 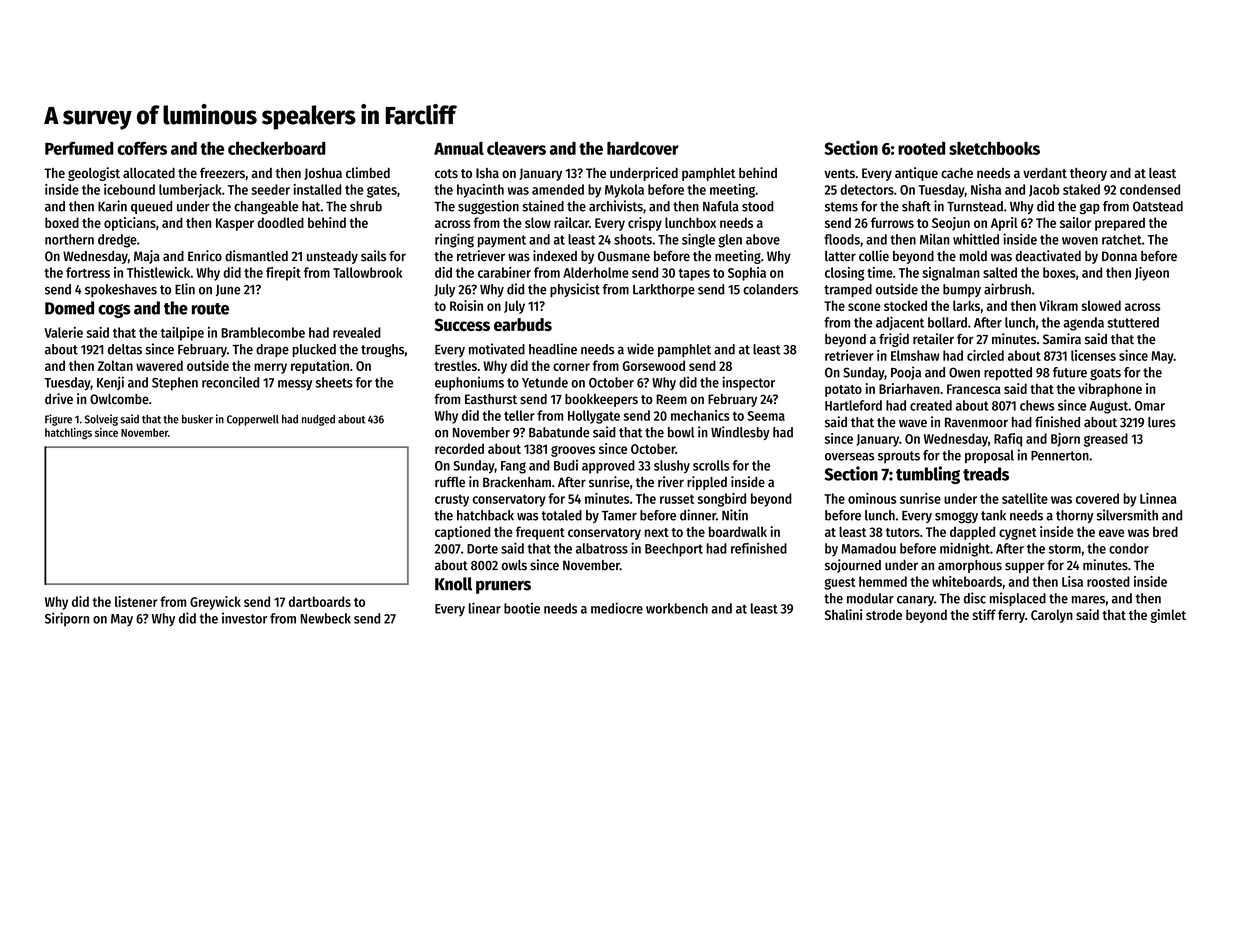 What do you see at coordinates (975, 598) in the screenshot?
I see `disc` at bounding box center [975, 598].
